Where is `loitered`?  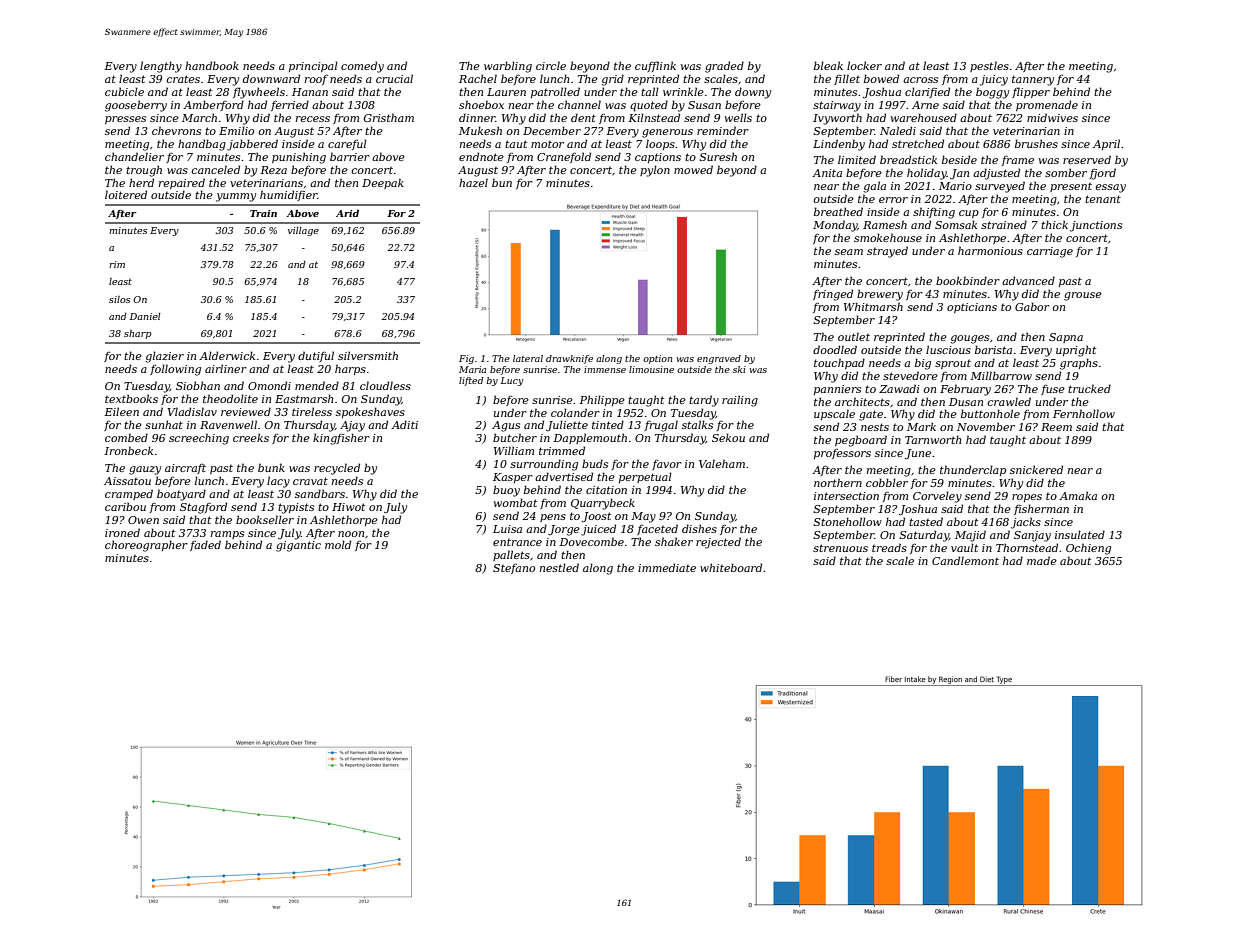 loitered is located at coordinates (126, 194).
